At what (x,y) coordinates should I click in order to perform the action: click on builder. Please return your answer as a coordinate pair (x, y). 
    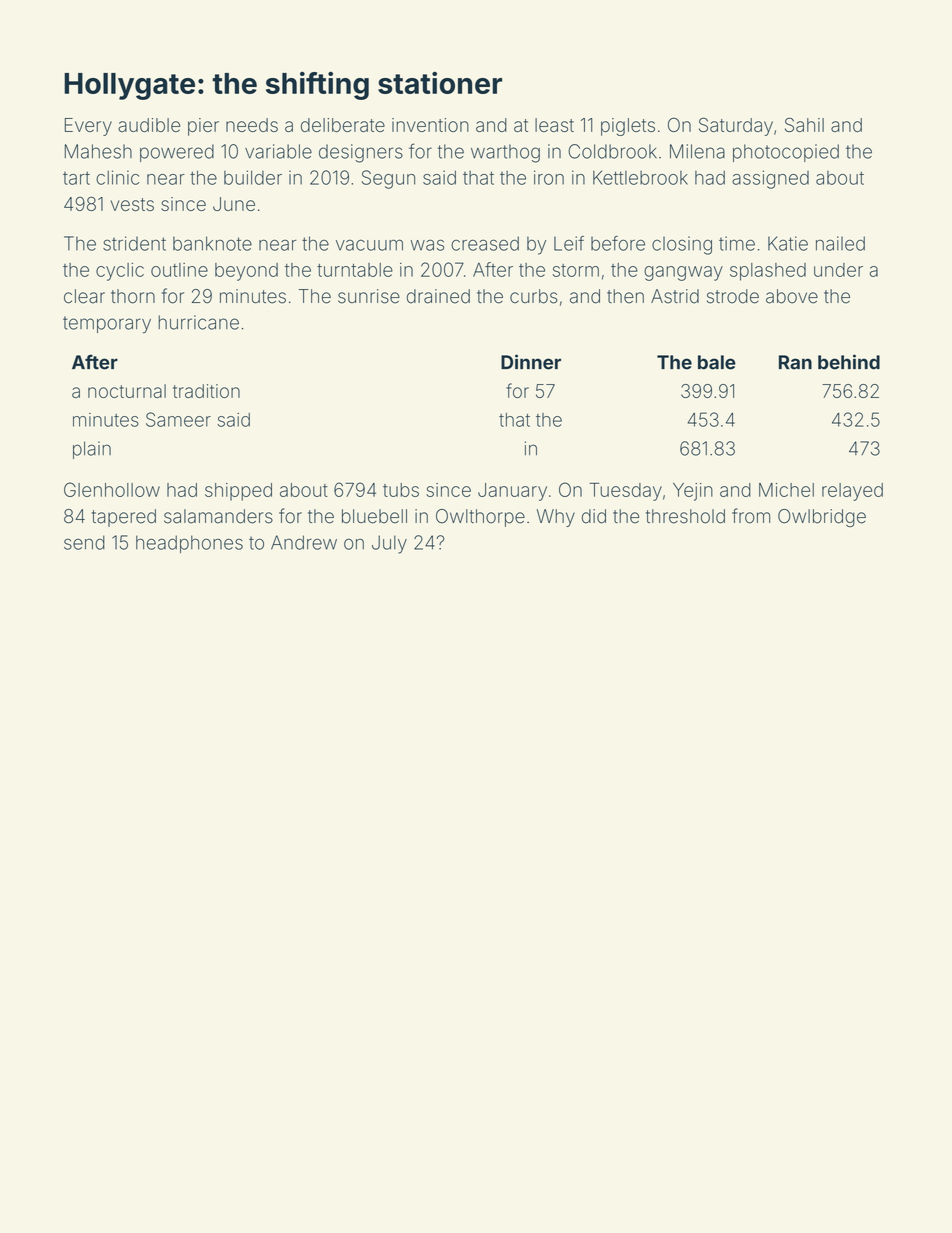
    Looking at the image, I should click on (253, 177).
